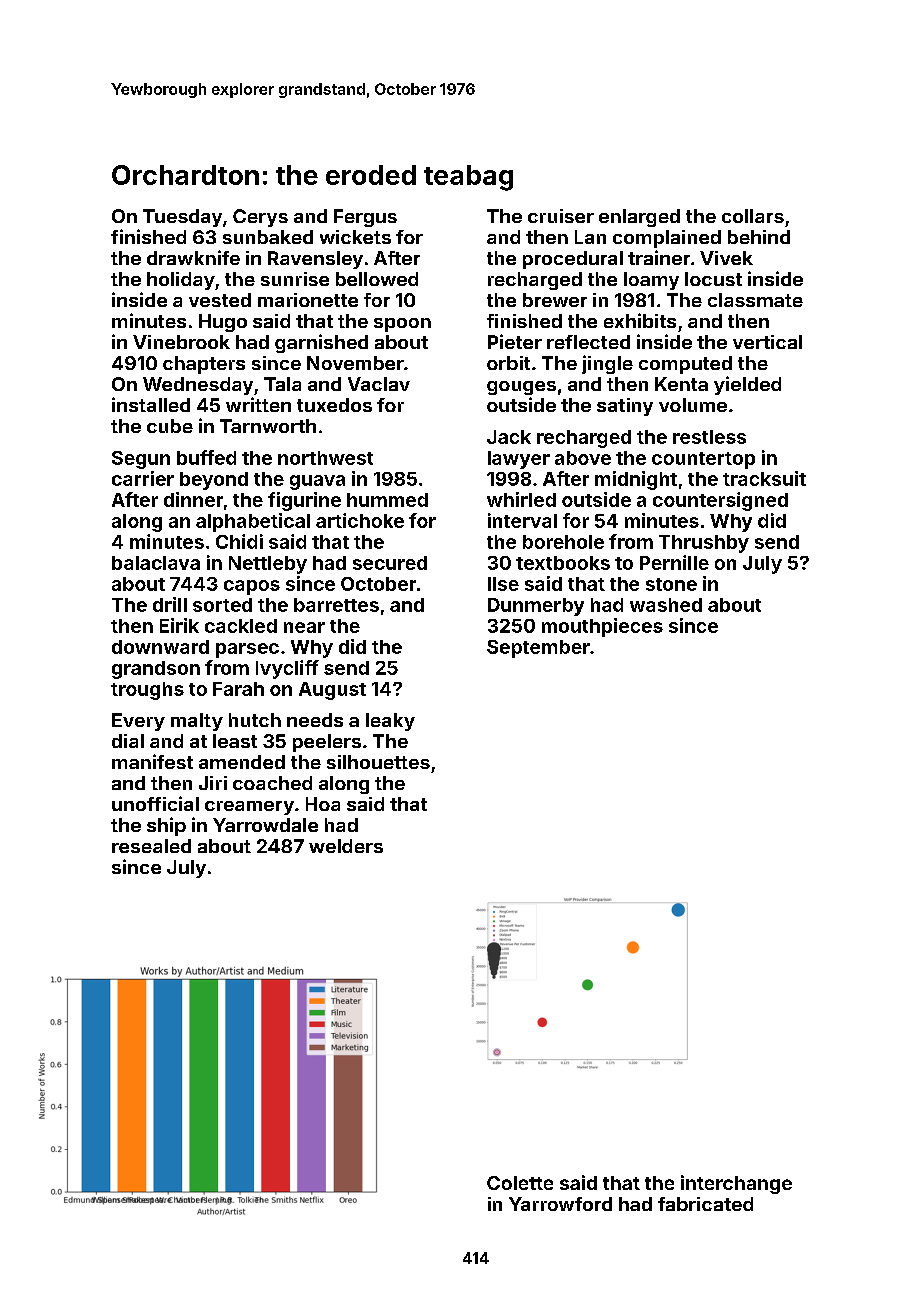  I want to click on Cerys, so click(260, 218).
